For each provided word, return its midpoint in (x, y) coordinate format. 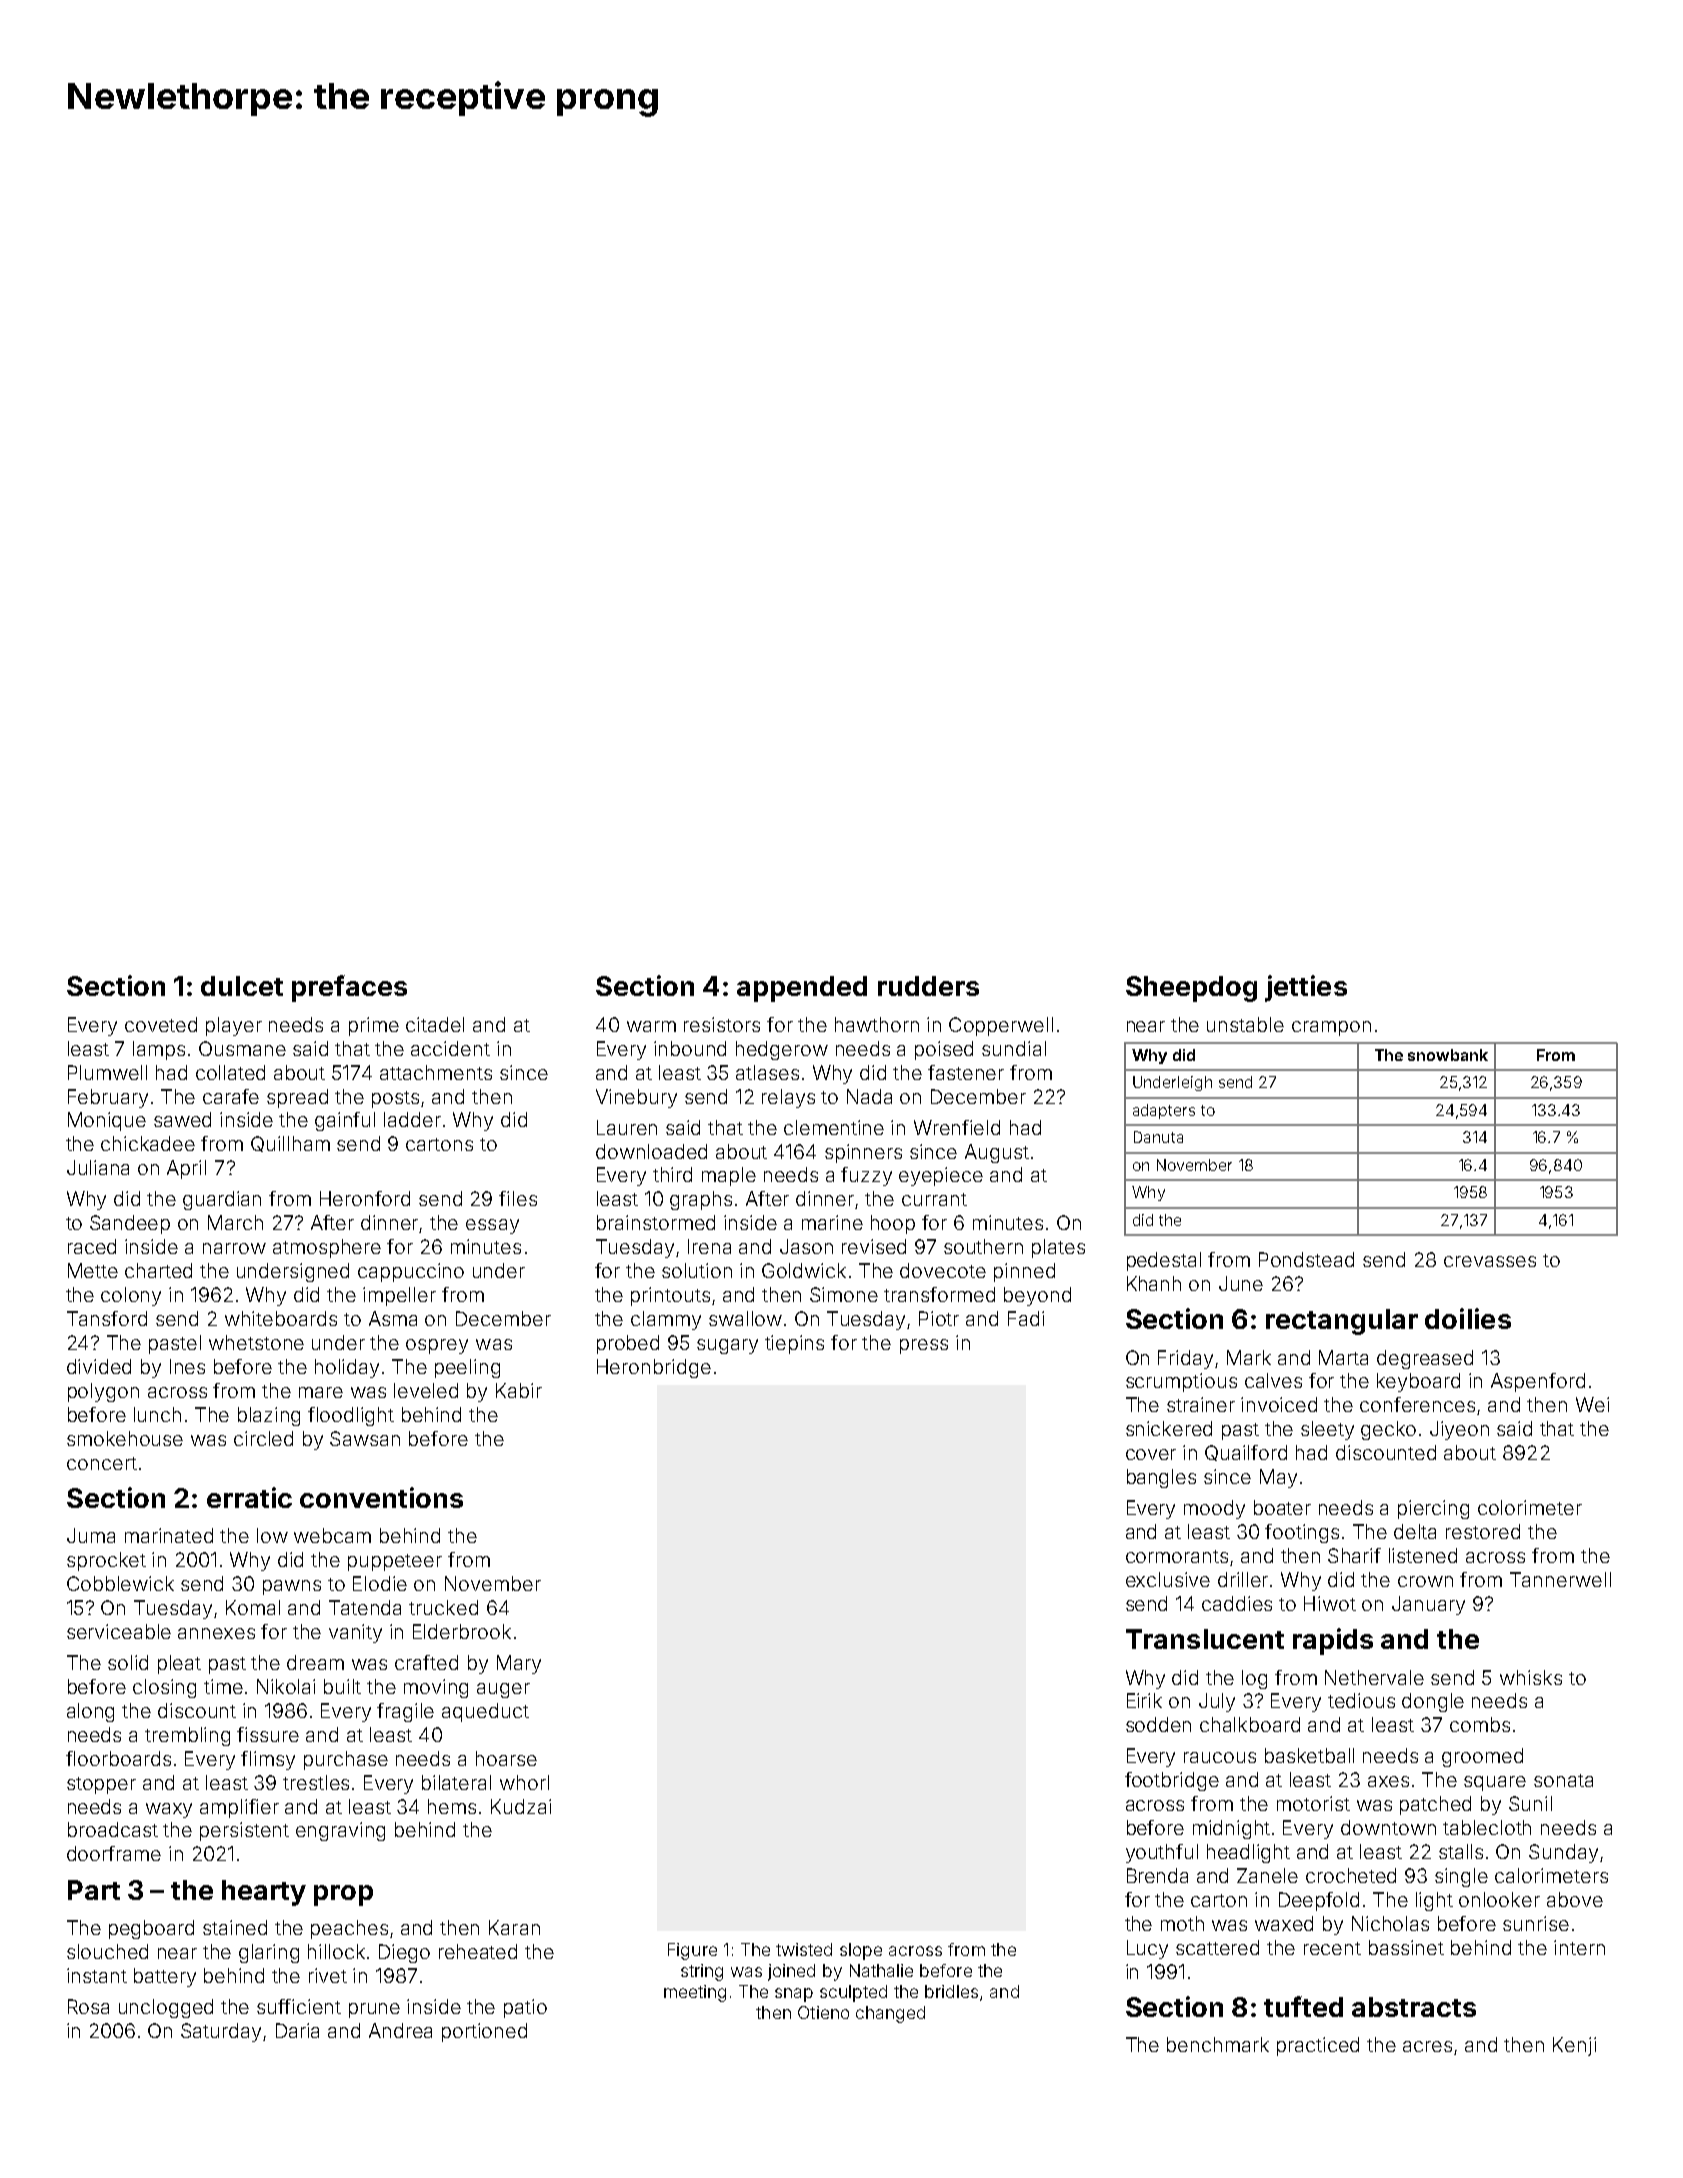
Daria (297, 2030)
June (1241, 1283)
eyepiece (941, 1176)
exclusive (1168, 1579)
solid (128, 1662)
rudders (928, 986)
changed (890, 2014)
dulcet (242, 986)
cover (1151, 1454)
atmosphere (327, 1248)
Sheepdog (1191, 989)
